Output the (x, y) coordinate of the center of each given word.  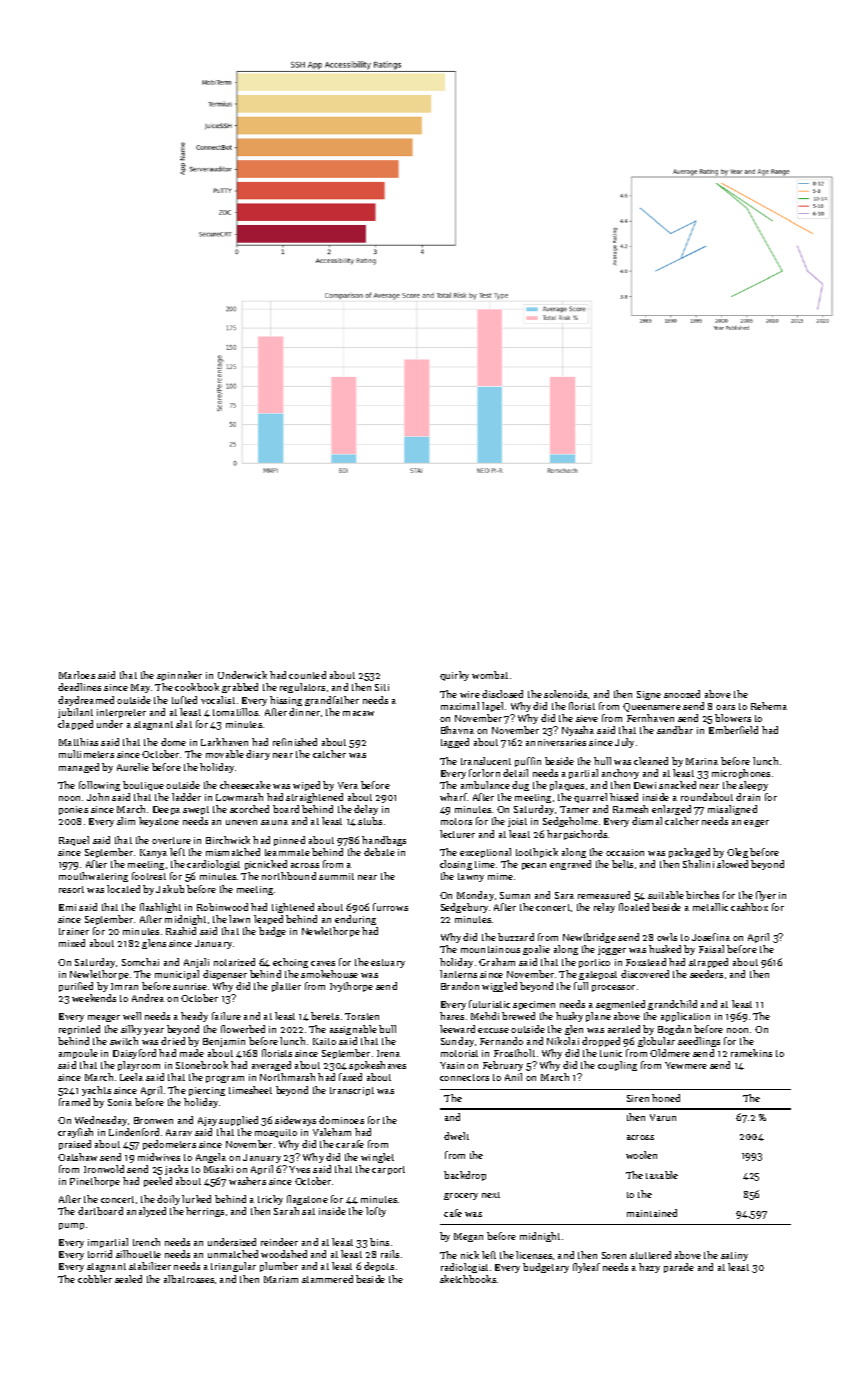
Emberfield (733, 730)
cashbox (749, 907)
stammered (327, 1279)
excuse (493, 1030)
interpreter (121, 713)
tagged (455, 743)
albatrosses (189, 1279)
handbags (384, 841)
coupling (617, 1066)
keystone (159, 822)
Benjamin (224, 1042)
